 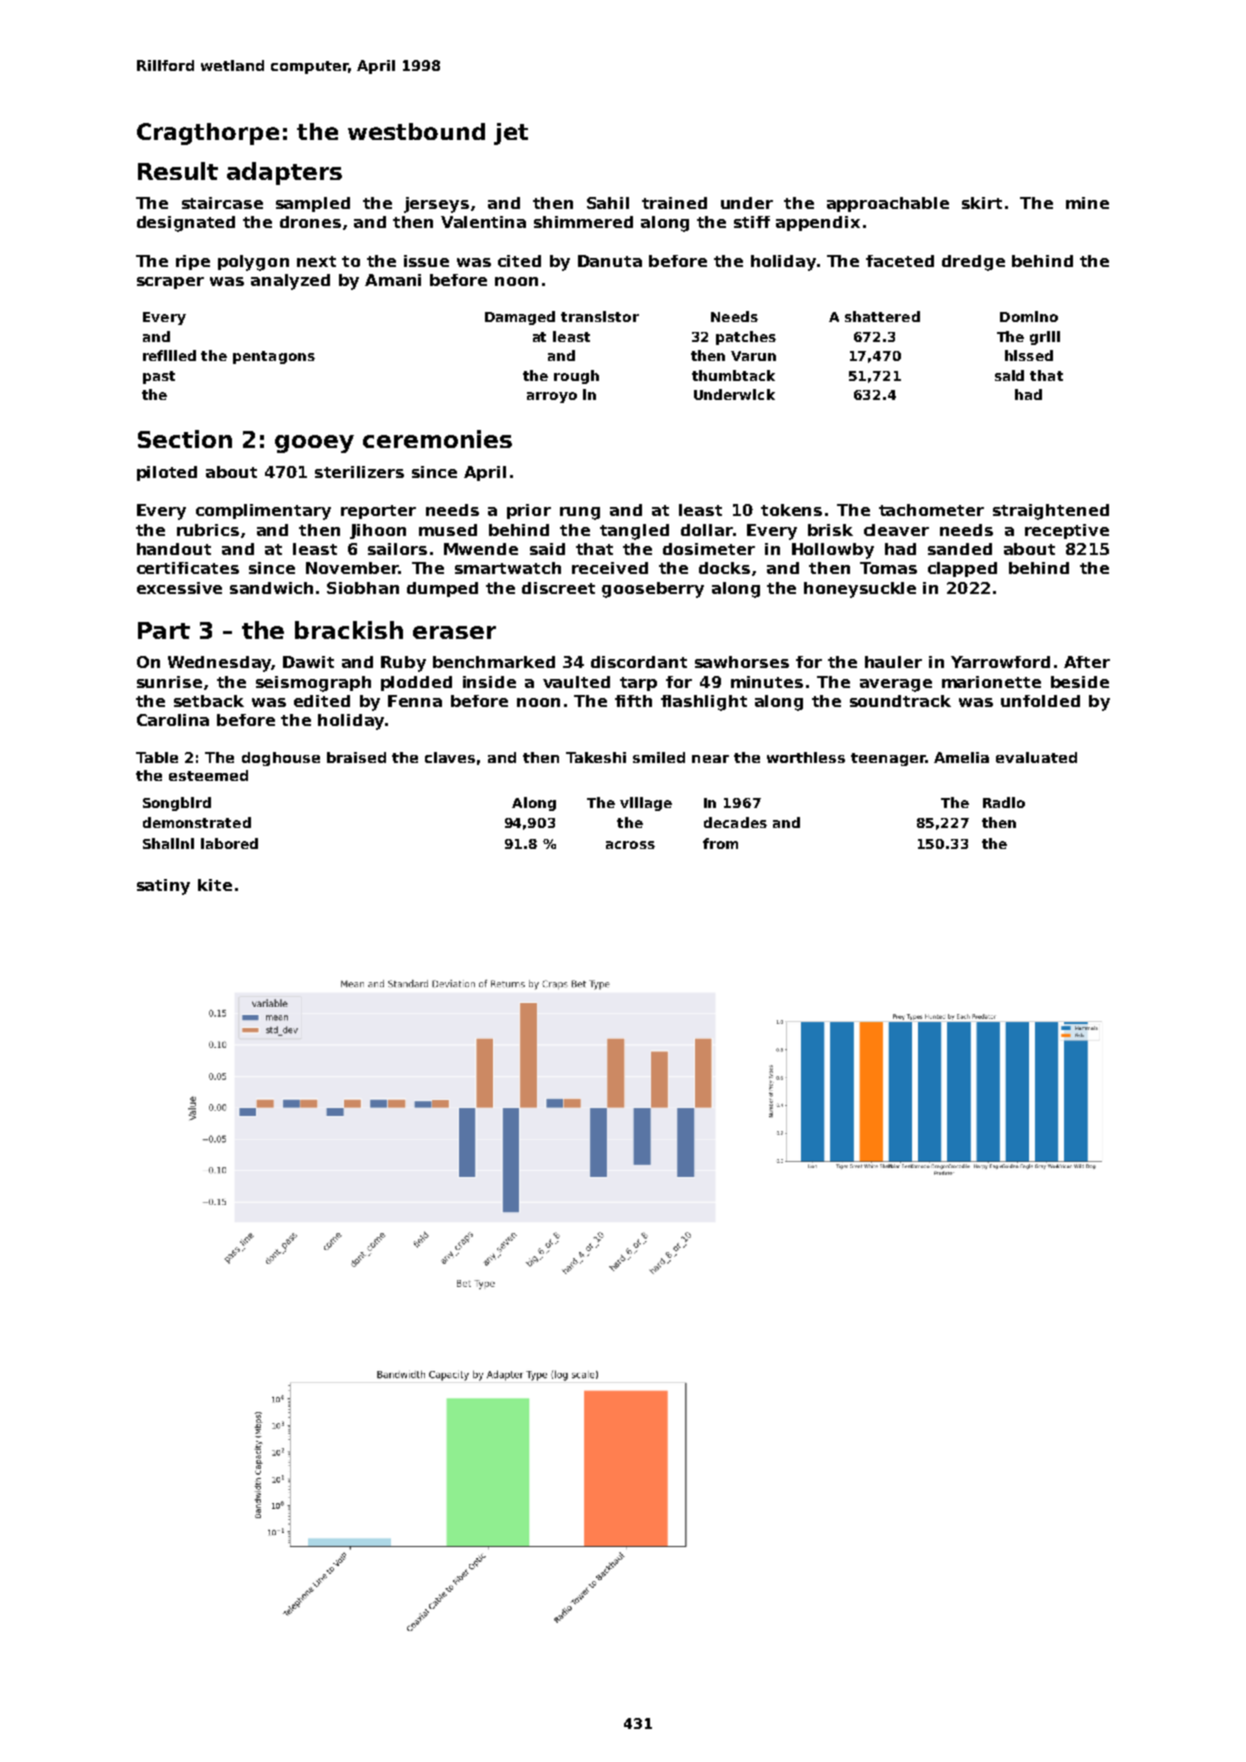 I want to click on thumbtack, so click(x=733, y=375).
